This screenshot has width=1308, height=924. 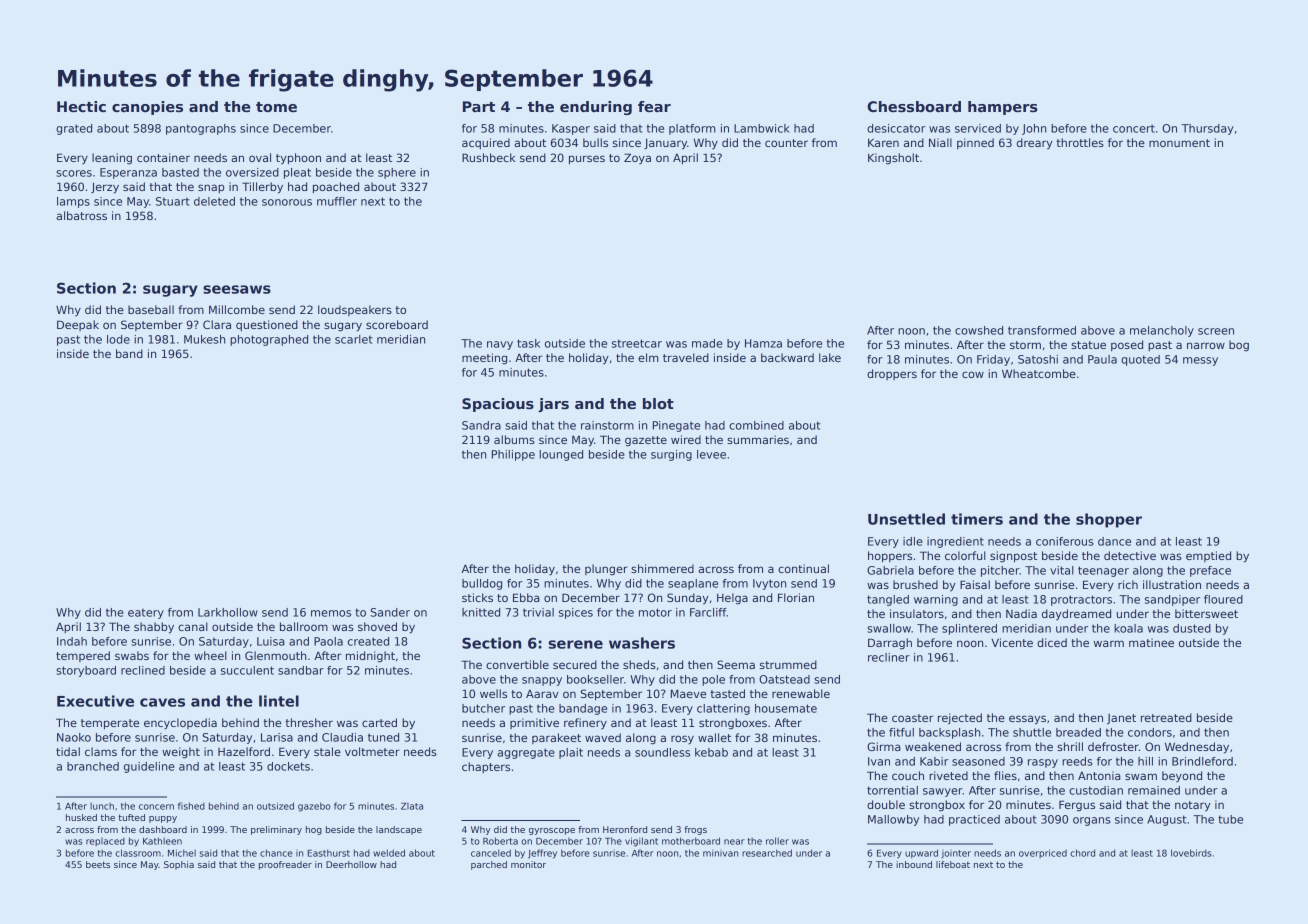 I want to click on transformed, so click(x=1042, y=330).
